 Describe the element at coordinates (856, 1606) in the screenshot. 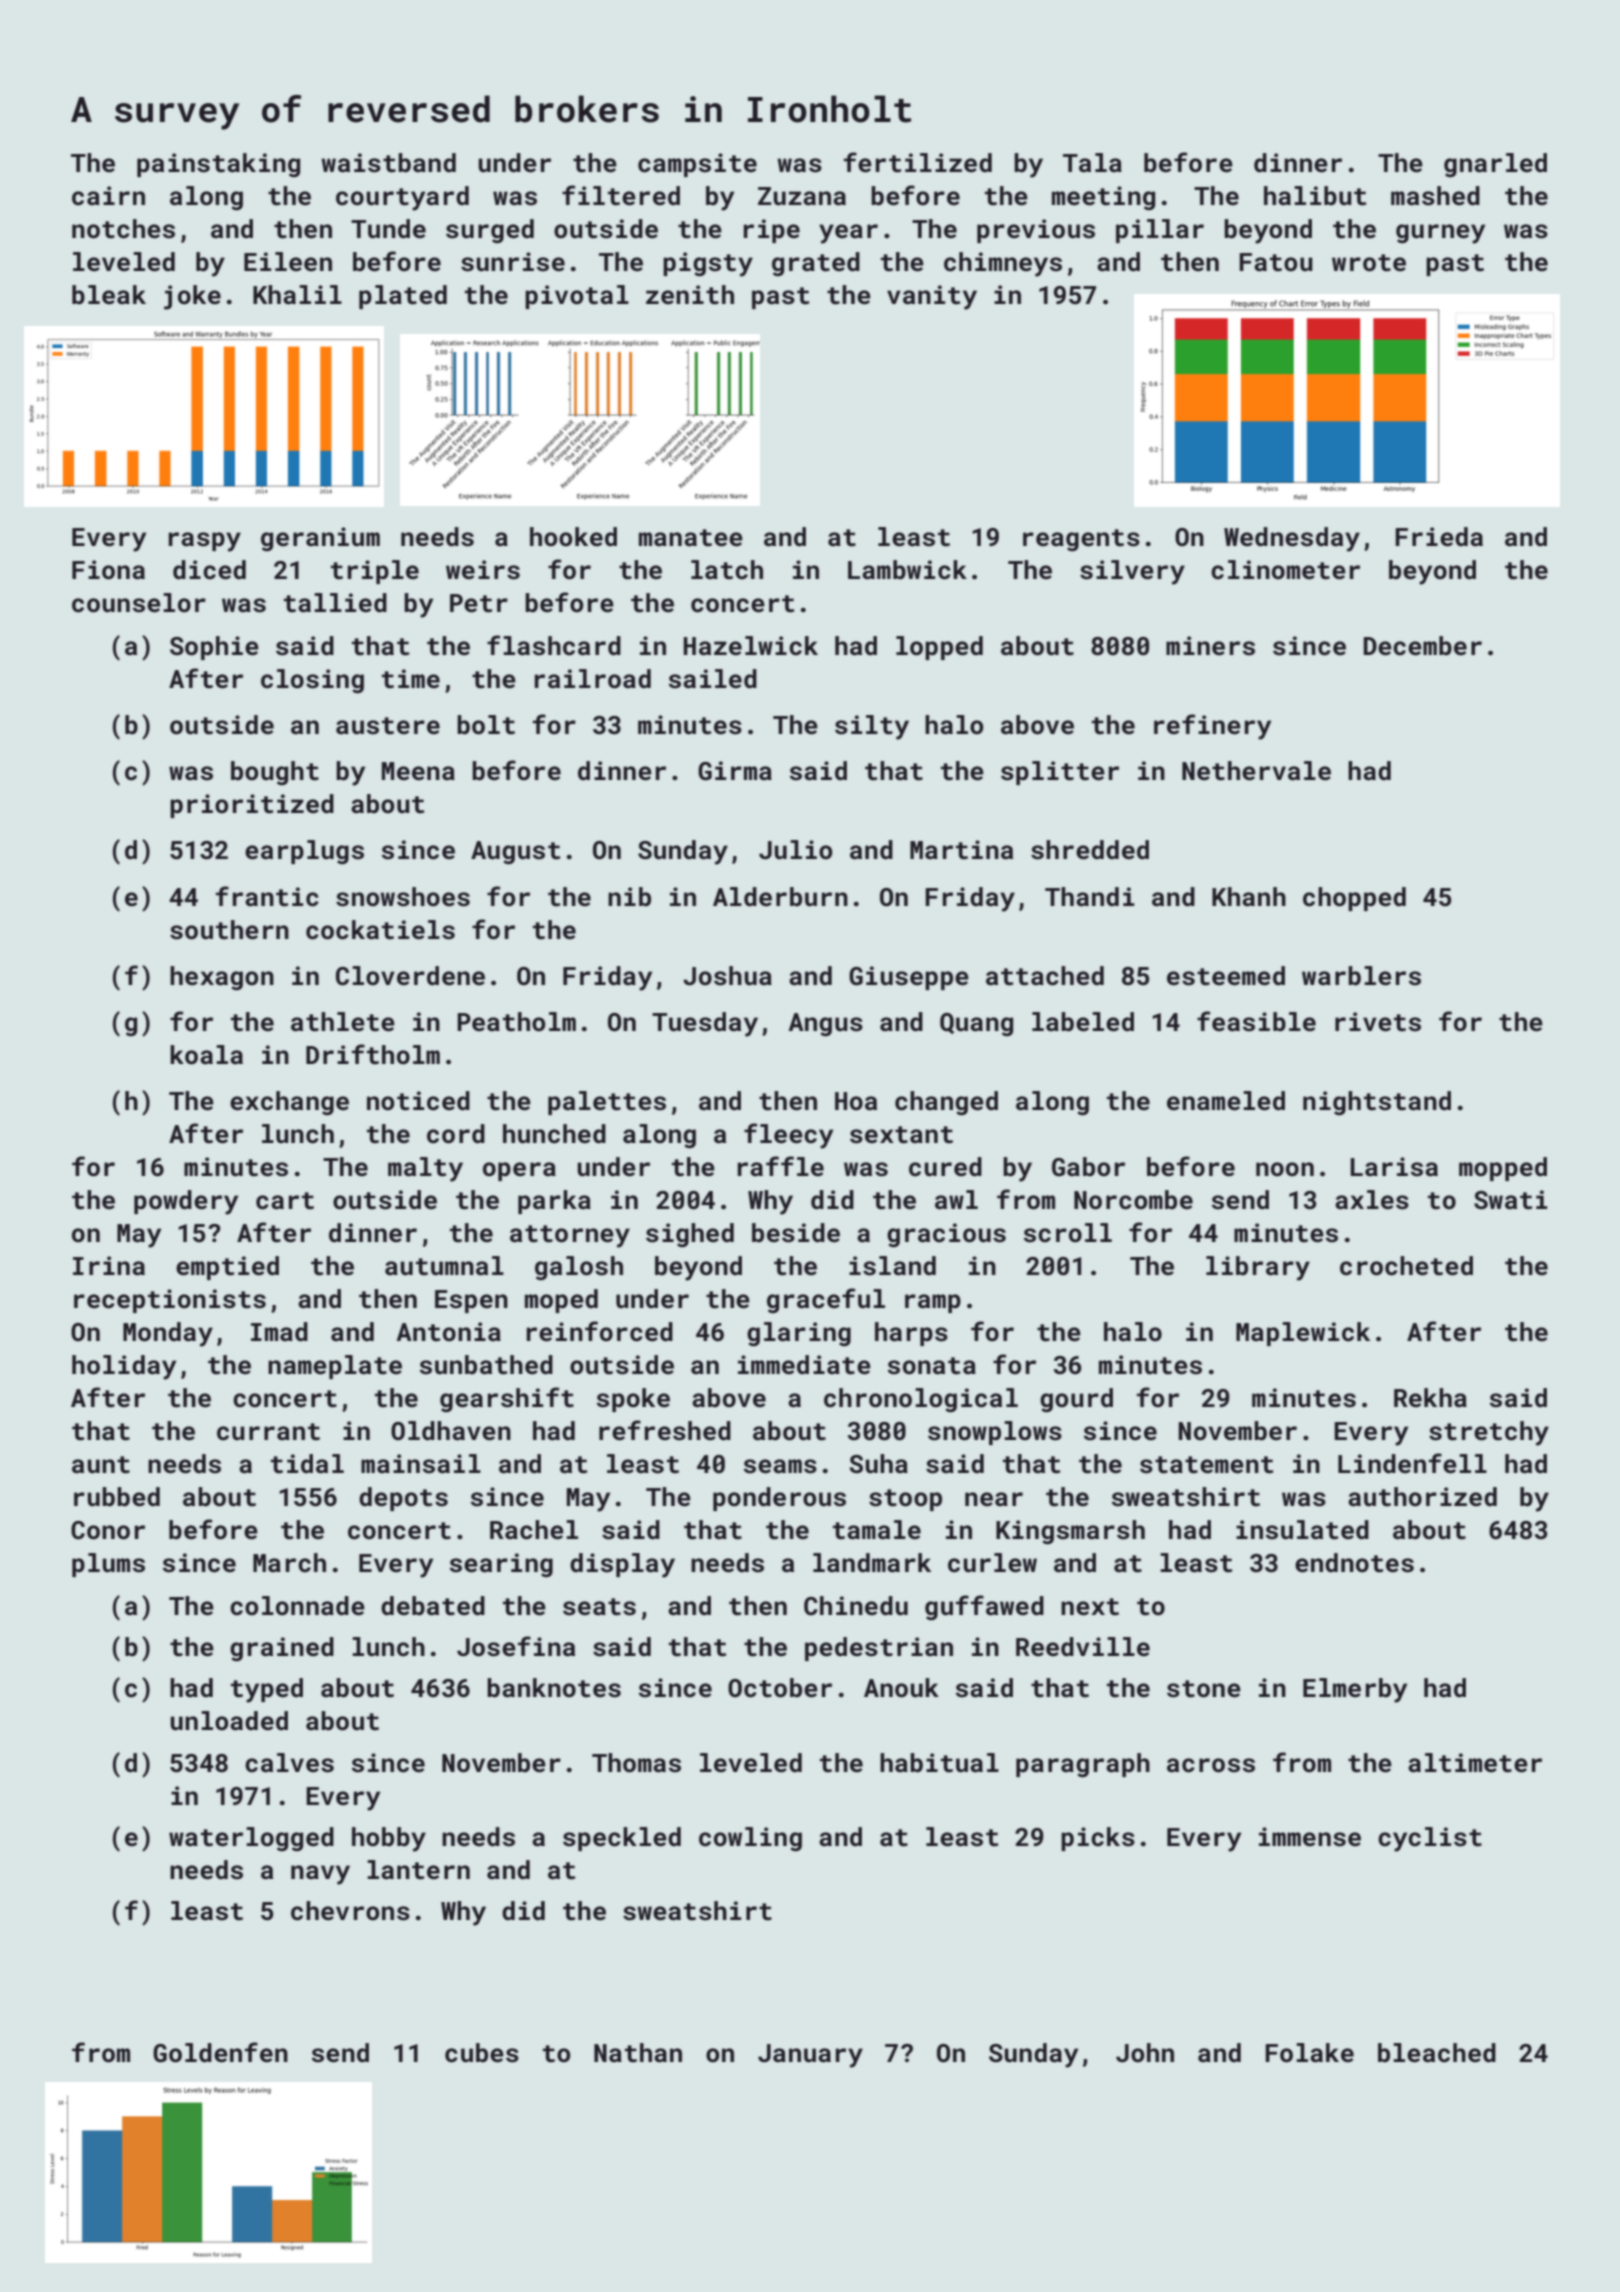

I see `Chinedu` at that location.
